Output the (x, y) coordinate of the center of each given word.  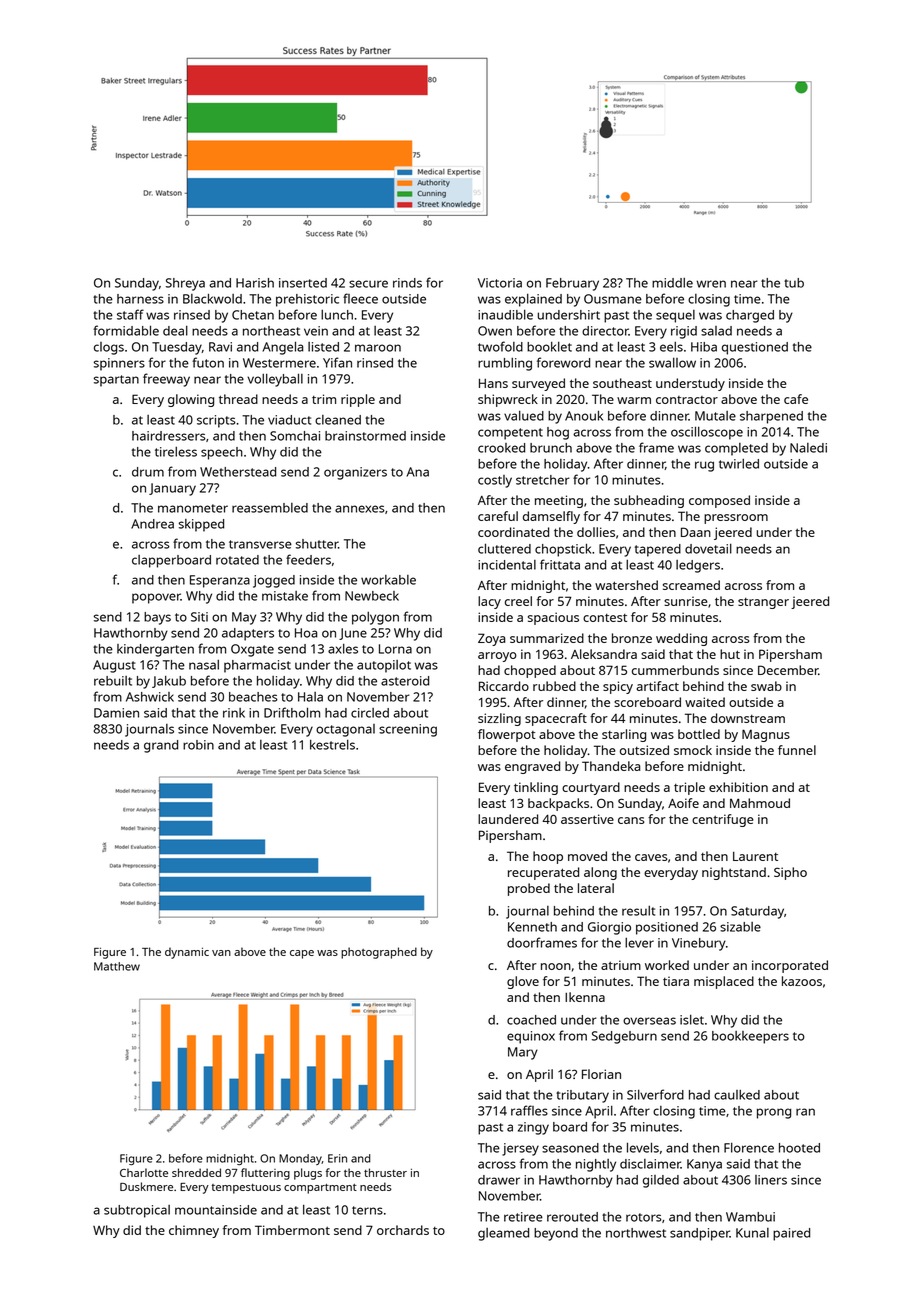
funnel (797, 750)
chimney (194, 1231)
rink (234, 713)
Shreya (185, 284)
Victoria (500, 283)
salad (716, 331)
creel (518, 601)
